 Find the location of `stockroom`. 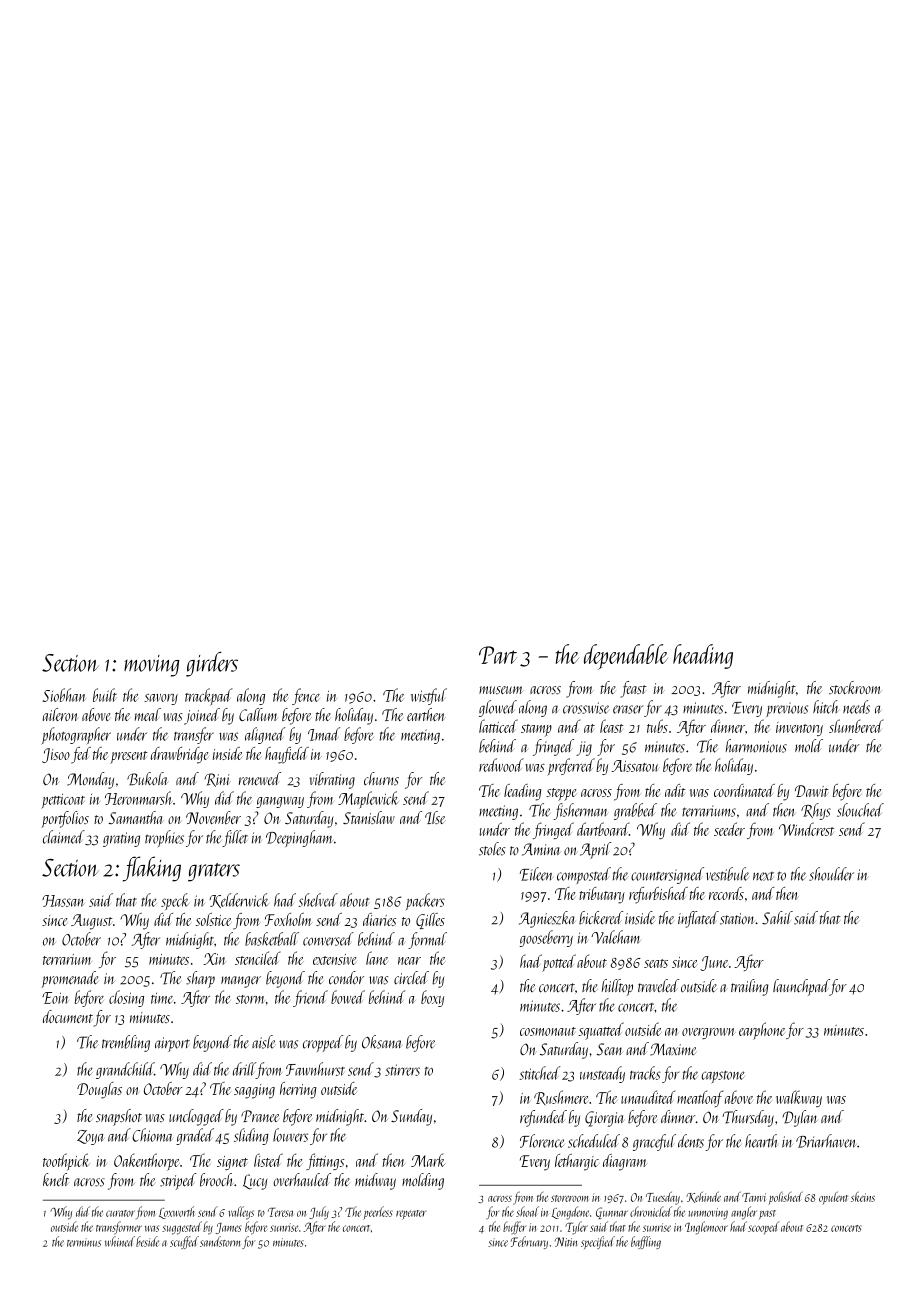

stockroom is located at coordinates (854, 687).
